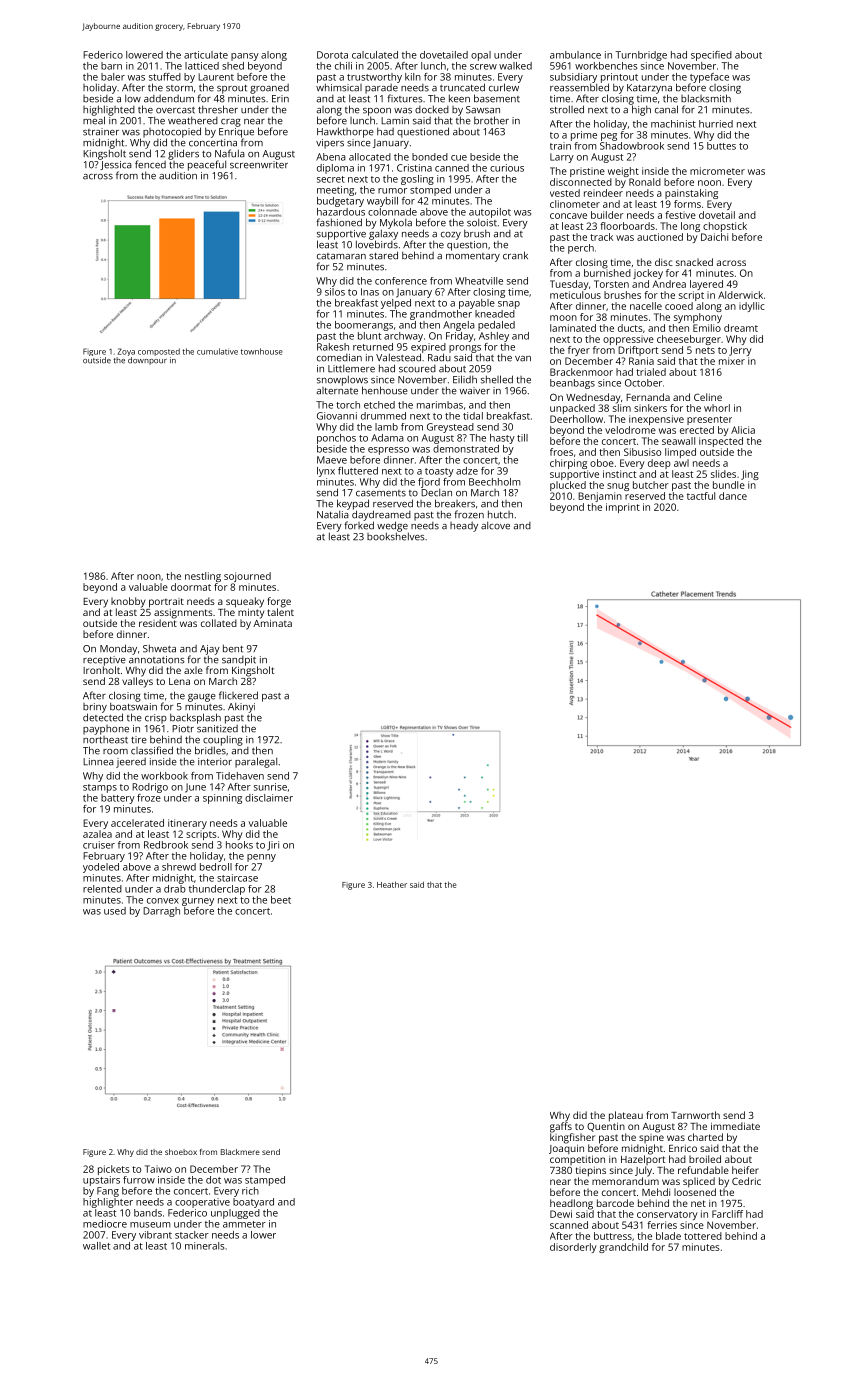 The width and height of the screenshot is (849, 1400). What do you see at coordinates (626, 1116) in the screenshot?
I see `plateau` at bounding box center [626, 1116].
